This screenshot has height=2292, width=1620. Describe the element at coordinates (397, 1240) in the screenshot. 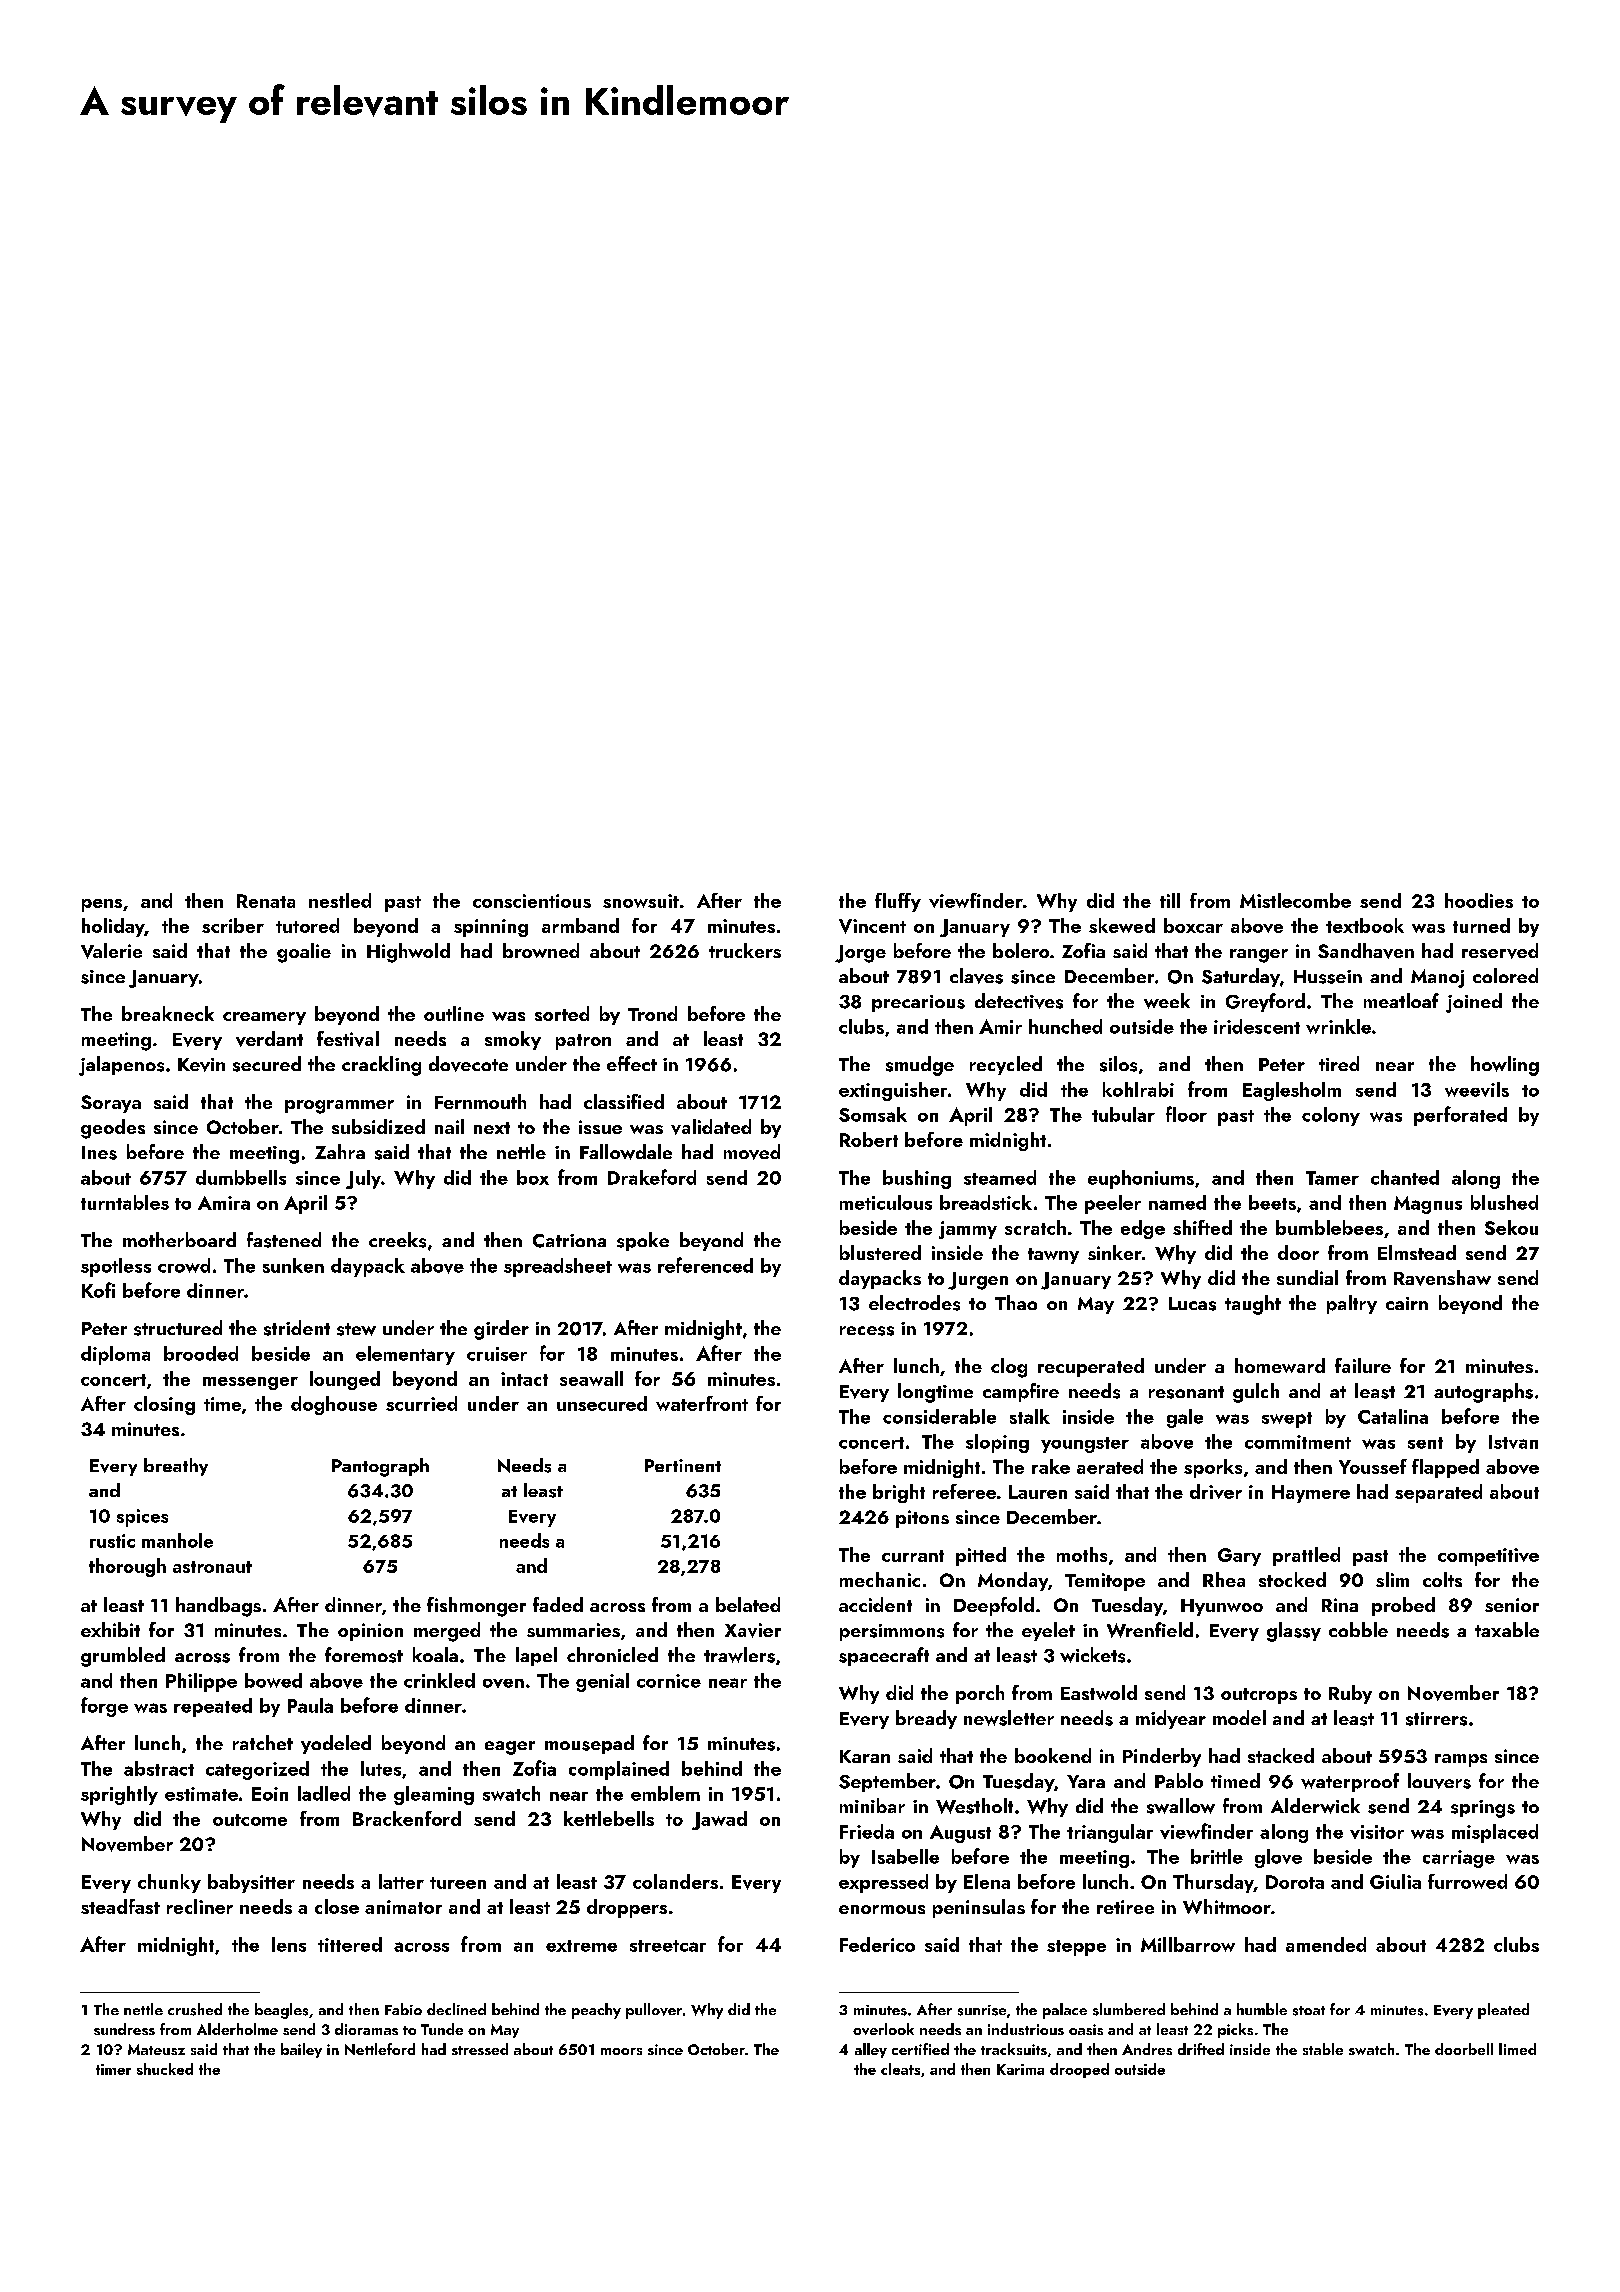

I see `creeks` at that location.
